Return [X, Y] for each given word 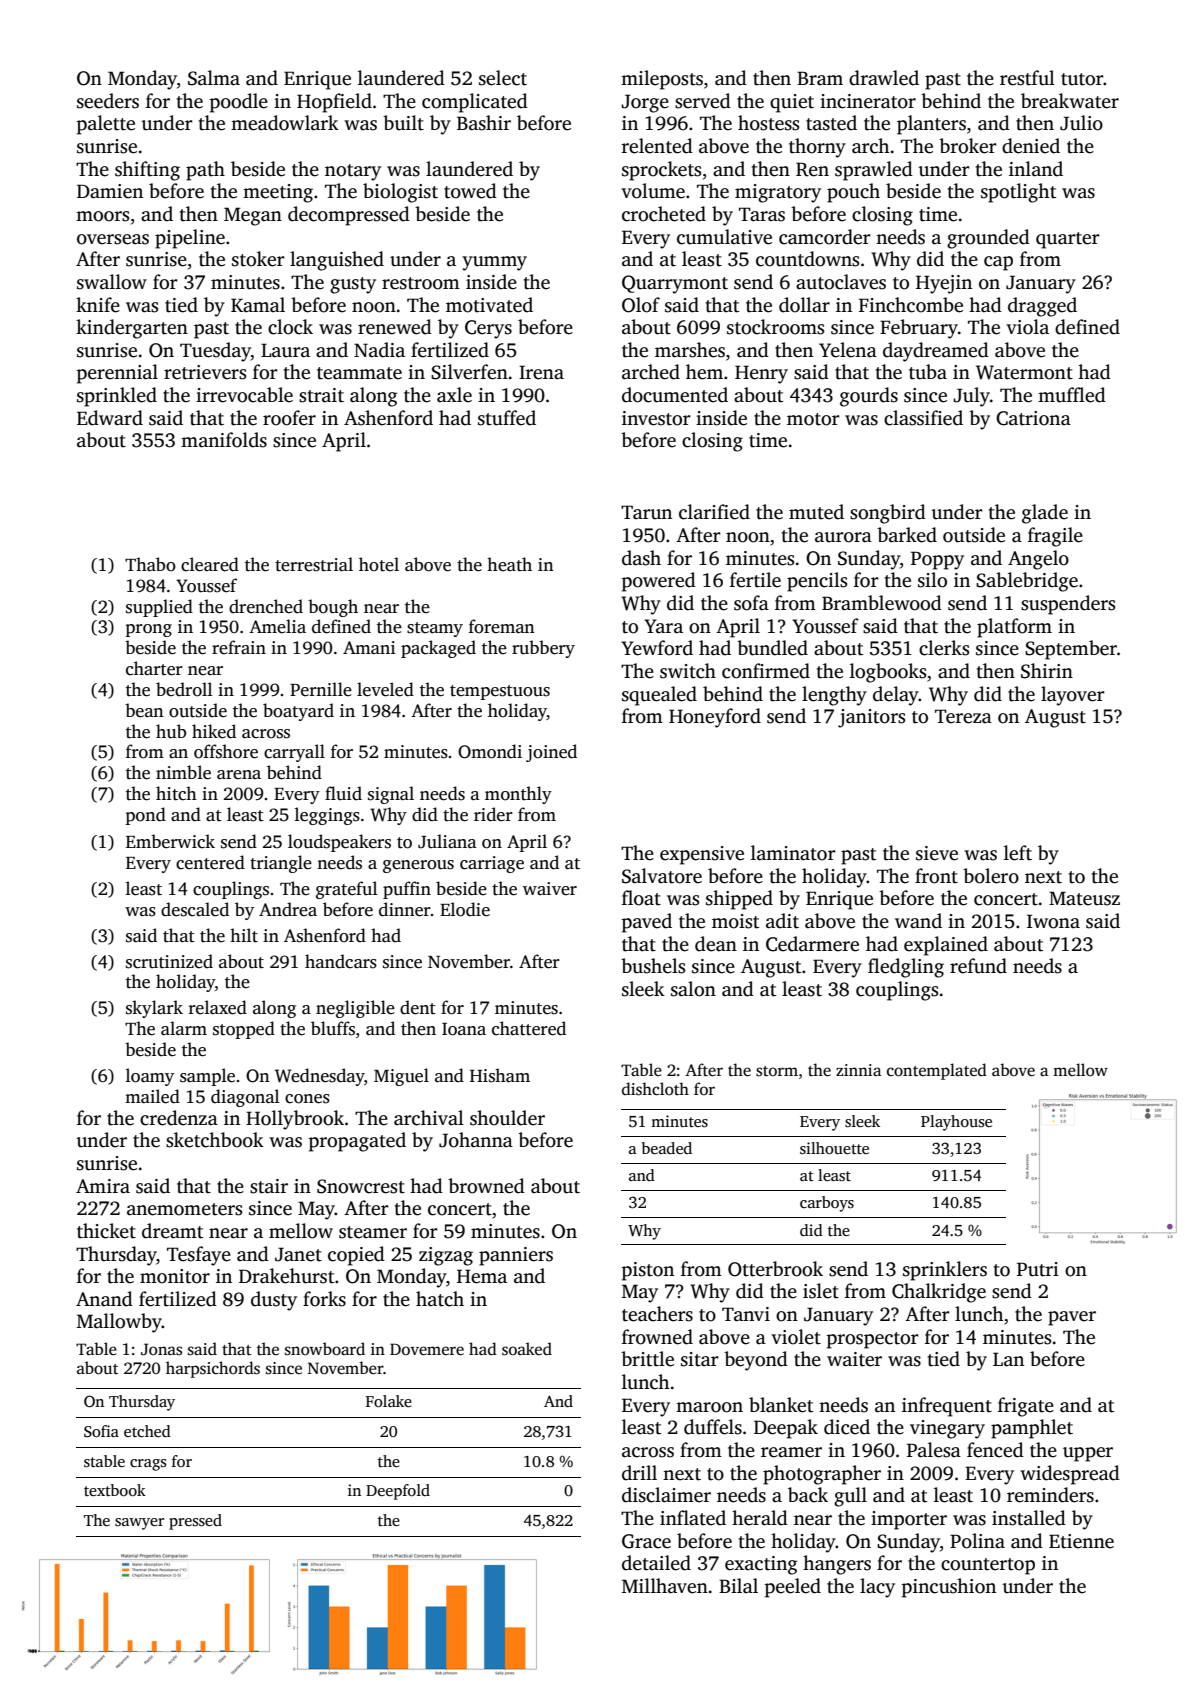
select [503, 78]
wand [918, 921]
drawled [884, 78]
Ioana [464, 1029]
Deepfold [398, 1492]
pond [145, 816]
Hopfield [334, 103]
